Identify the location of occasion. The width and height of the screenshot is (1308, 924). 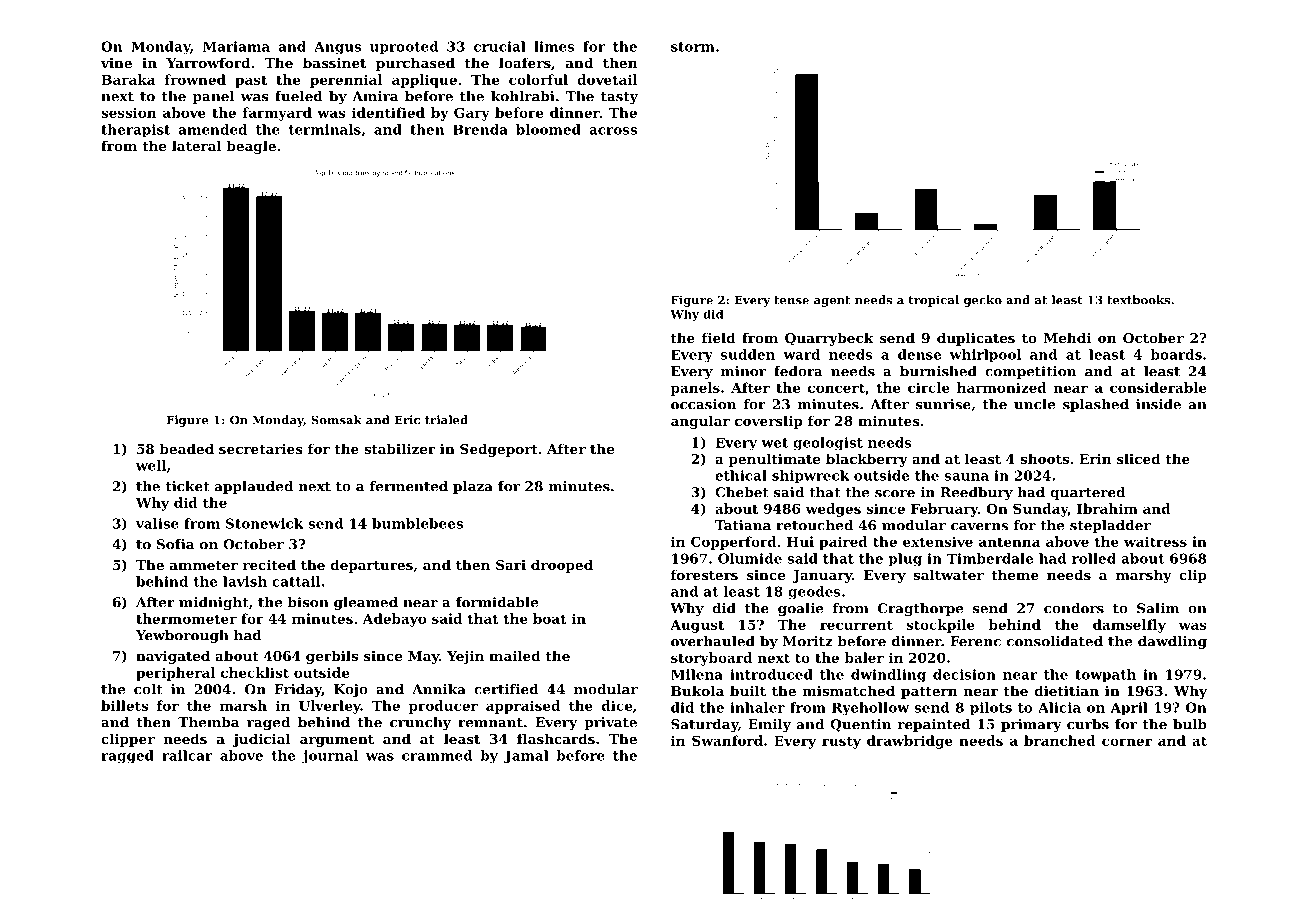
(703, 404).
